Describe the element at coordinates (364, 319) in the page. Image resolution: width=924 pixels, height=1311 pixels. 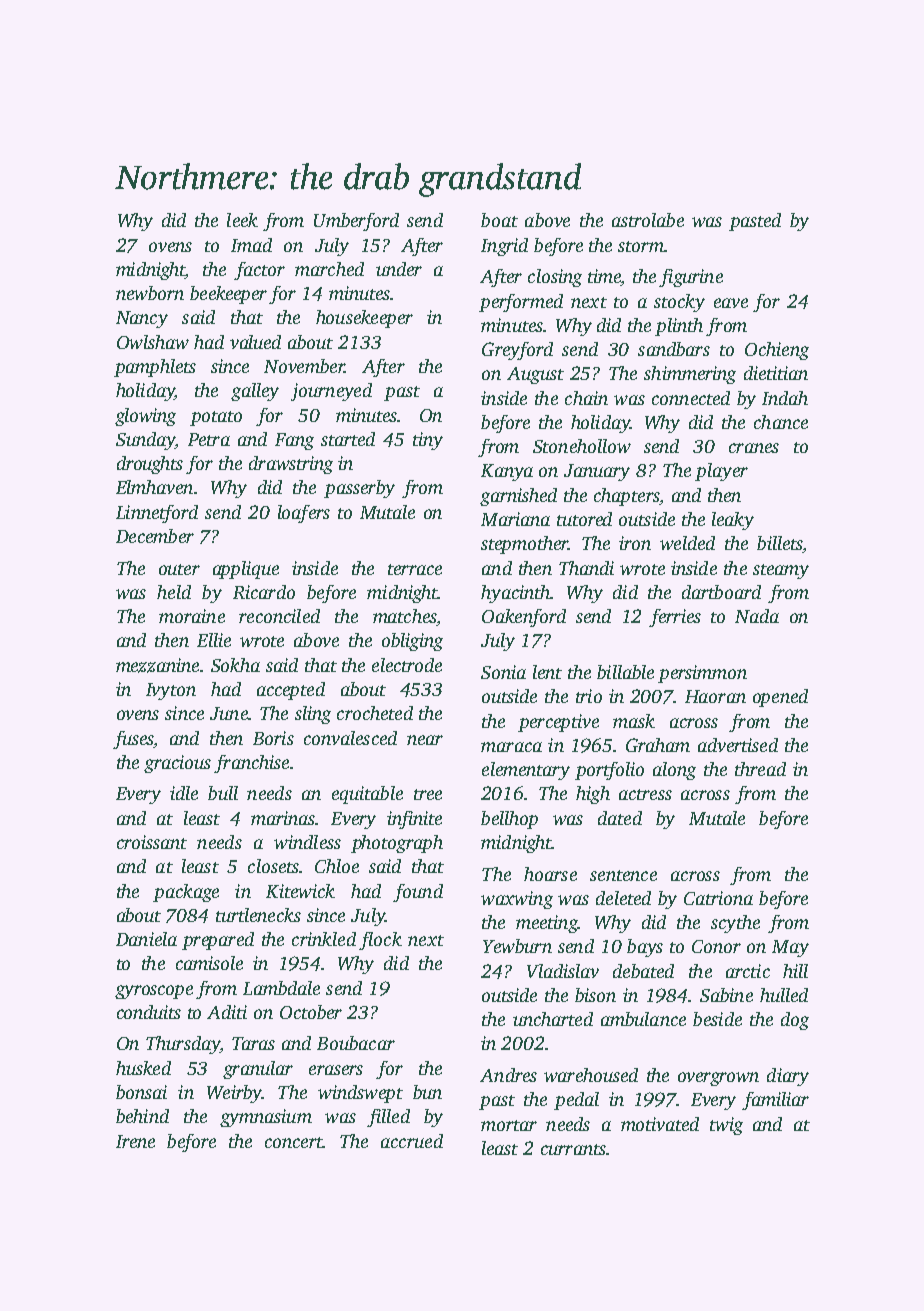
I see `housekeeper` at that location.
